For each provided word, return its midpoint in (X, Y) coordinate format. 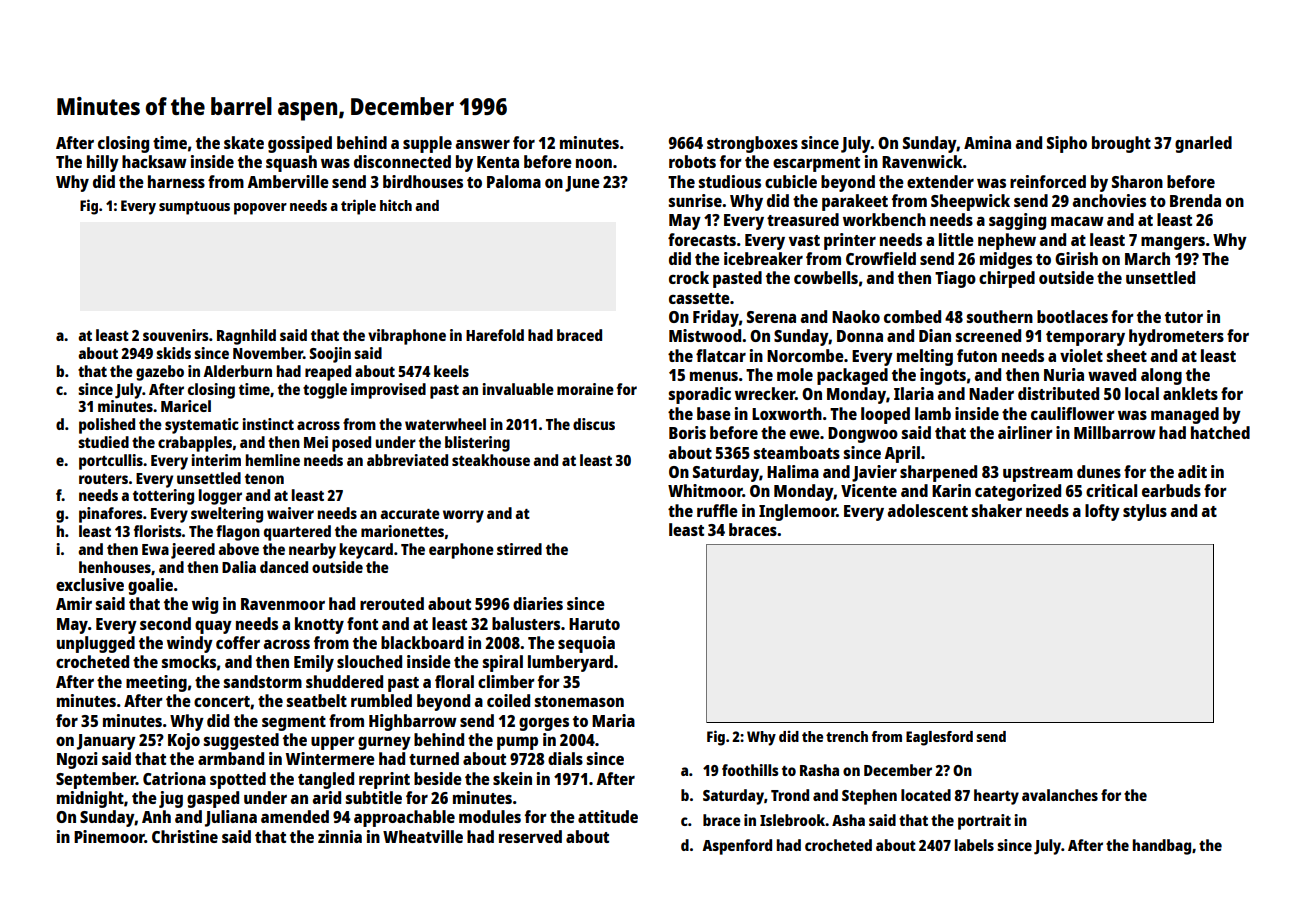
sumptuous (194, 208)
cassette (699, 298)
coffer (238, 642)
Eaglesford (939, 738)
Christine (185, 836)
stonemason (579, 701)
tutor (1184, 317)
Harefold (495, 335)
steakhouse (491, 460)
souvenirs (176, 335)
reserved (530, 836)
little (956, 239)
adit (1192, 471)
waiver (290, 513)
